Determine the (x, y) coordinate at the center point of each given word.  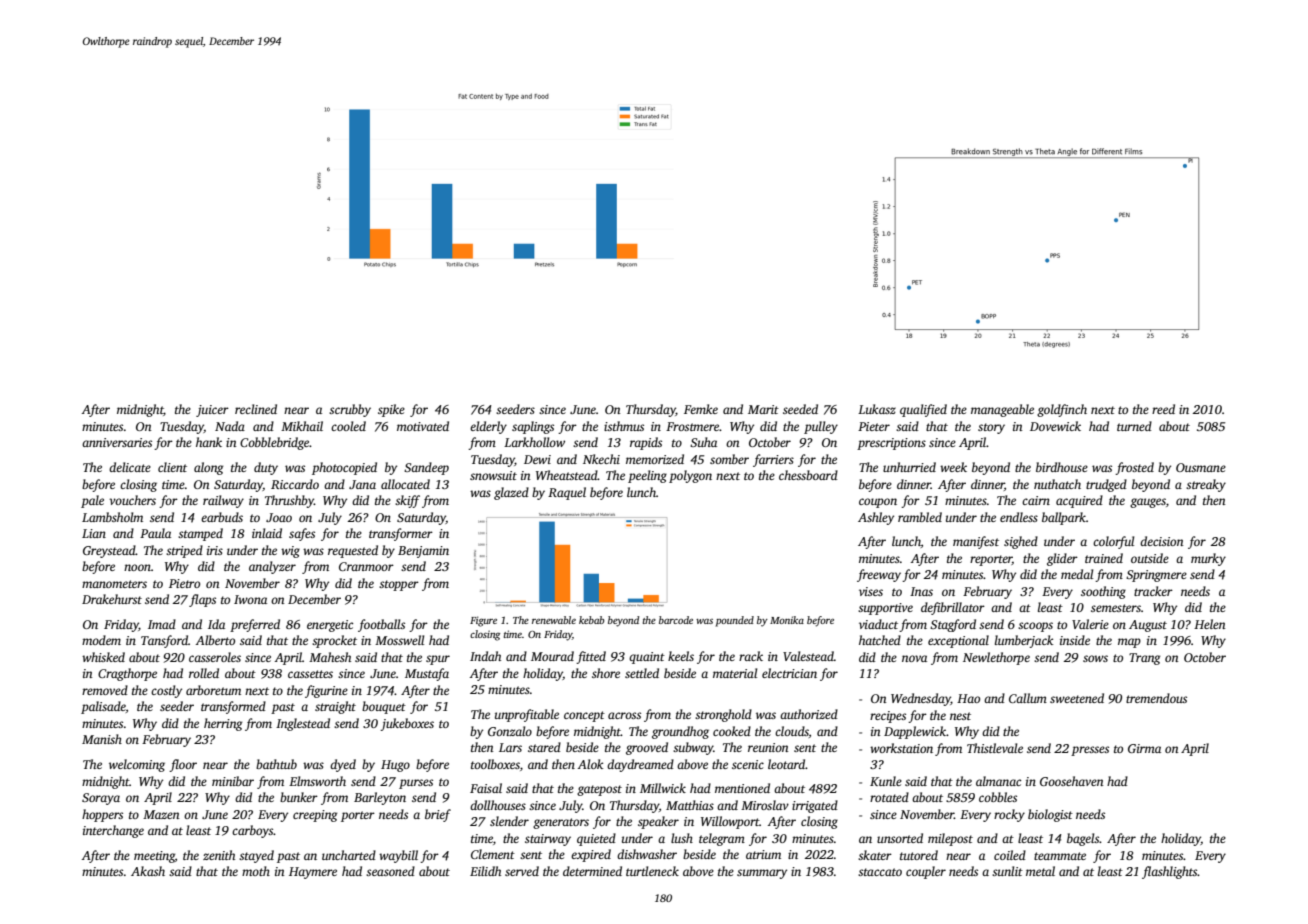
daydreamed (640, 765)
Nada (230, 426)
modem (101, 640)
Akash (148, 871)
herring (223, 724)
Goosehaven (1072, 781)
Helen (1210, 624)
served (522, 871)
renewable (554, 620)
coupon (878, 503)
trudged (1106, 485)
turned (1134, 426)
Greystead (109, 551)
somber (729, 459)
